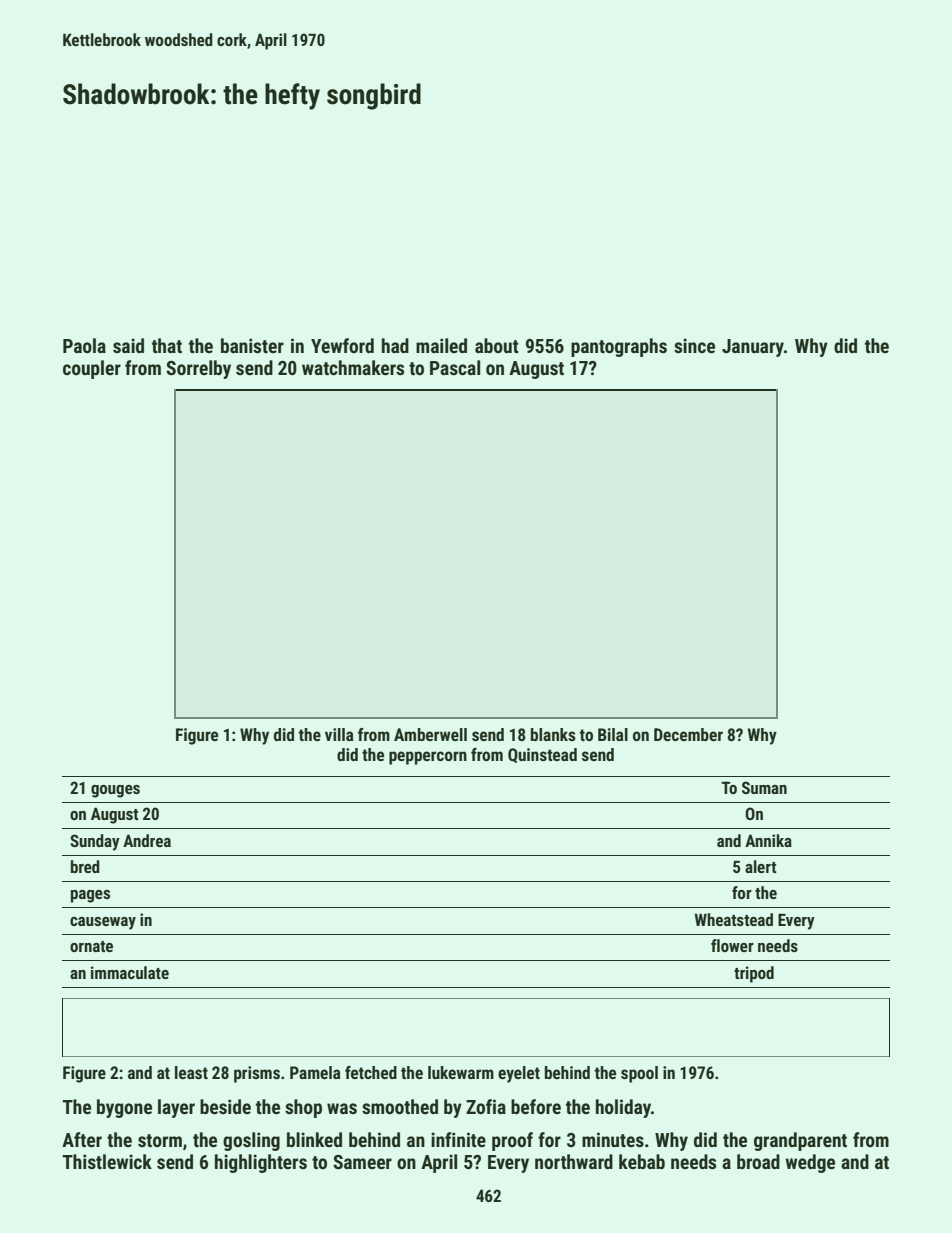 The image size is (952, 1233). I want to click on January, so click(753, 348).
